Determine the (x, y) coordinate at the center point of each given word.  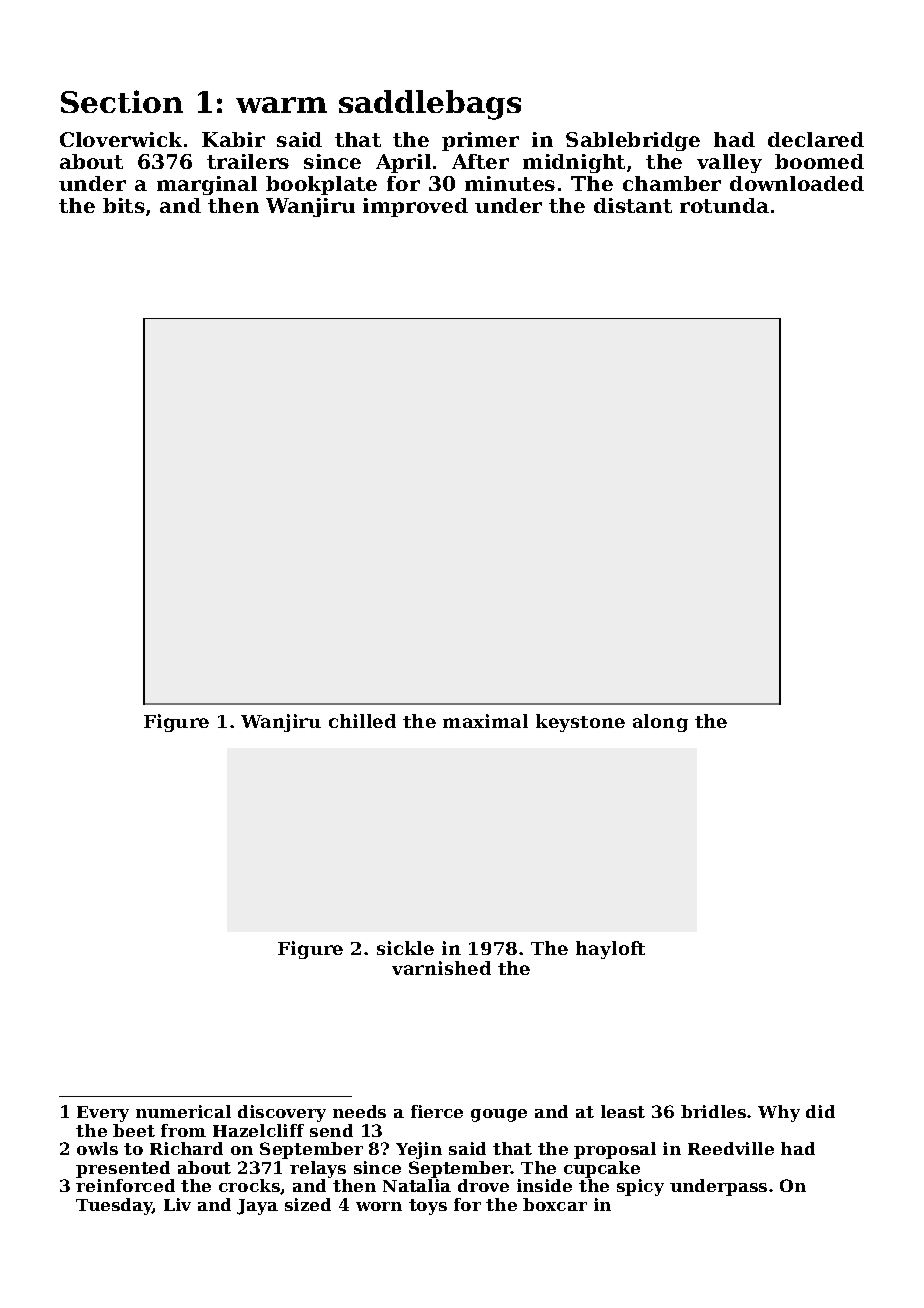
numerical (183, 1111)
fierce (437, 1111)
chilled (362, 721)
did (820, 1111)
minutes (510, 183)
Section (122, 101)
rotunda (724, 205)
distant (633, 205)
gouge (499, 1115)
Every (103, 1114)
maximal (485, 721)
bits (124, 205)
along (660, 723)
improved (415, 207)
